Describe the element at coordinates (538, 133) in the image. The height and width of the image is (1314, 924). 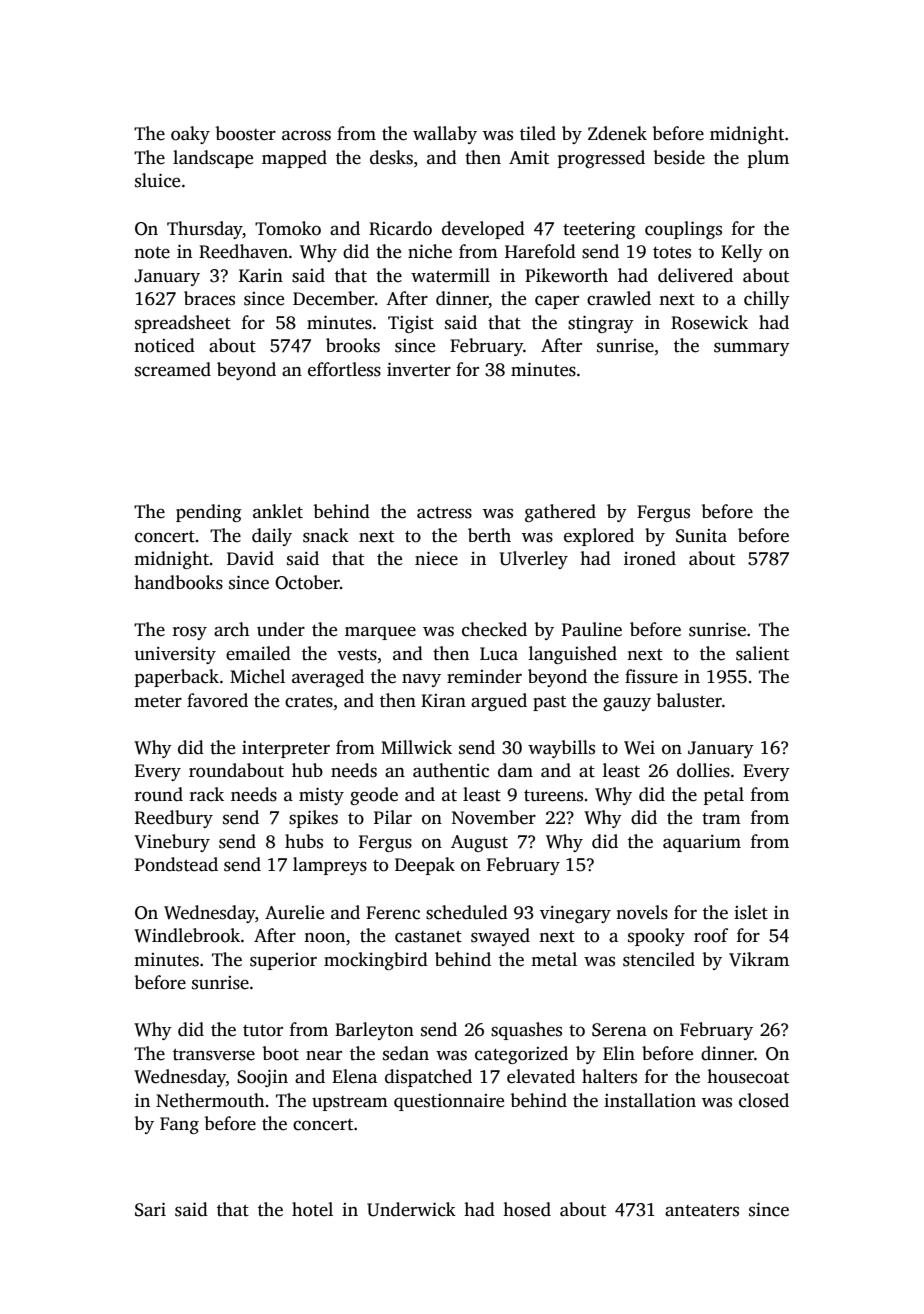
I see `tiled` at that location.
